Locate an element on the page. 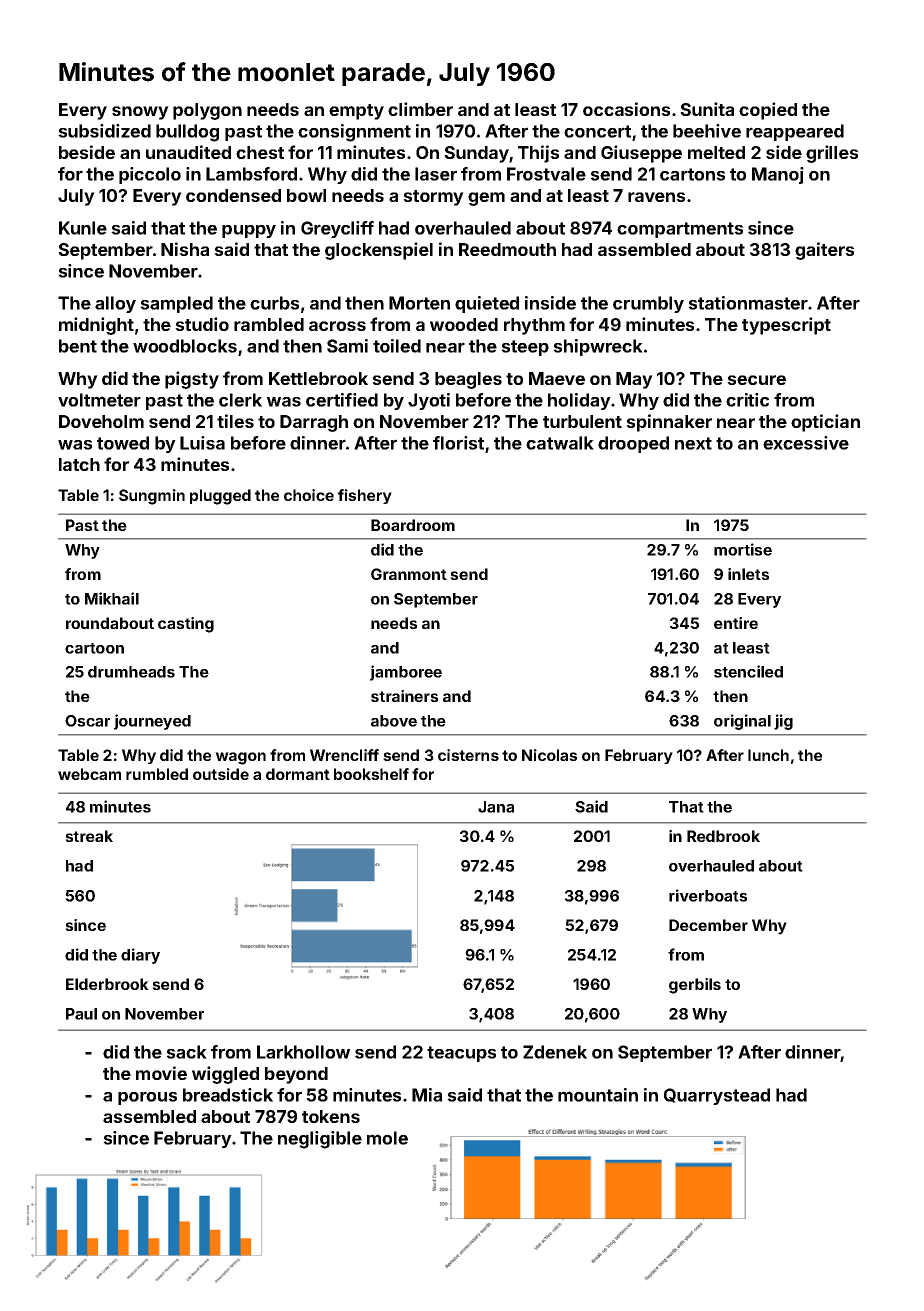 This page has width=924, height=1311. jig is located at coordinates (783, 722).
